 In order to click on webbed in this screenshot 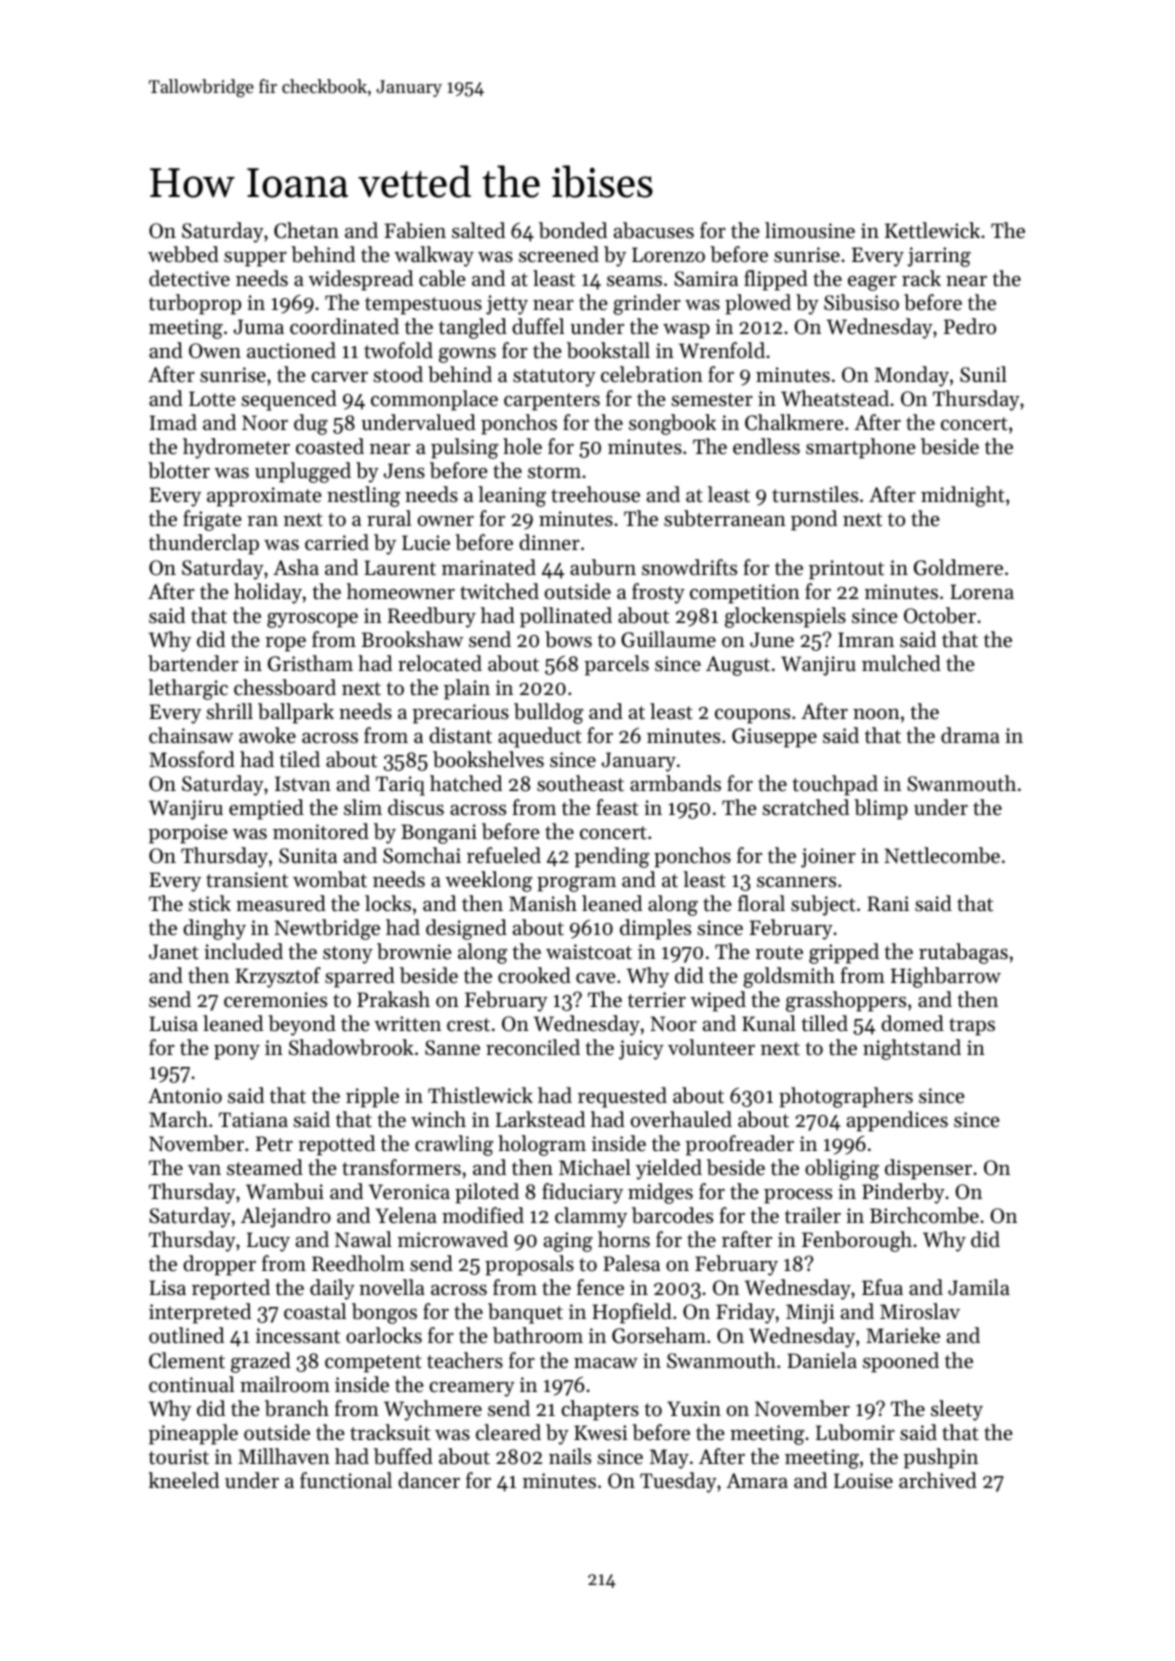, I will do `click(183, 254)`.
